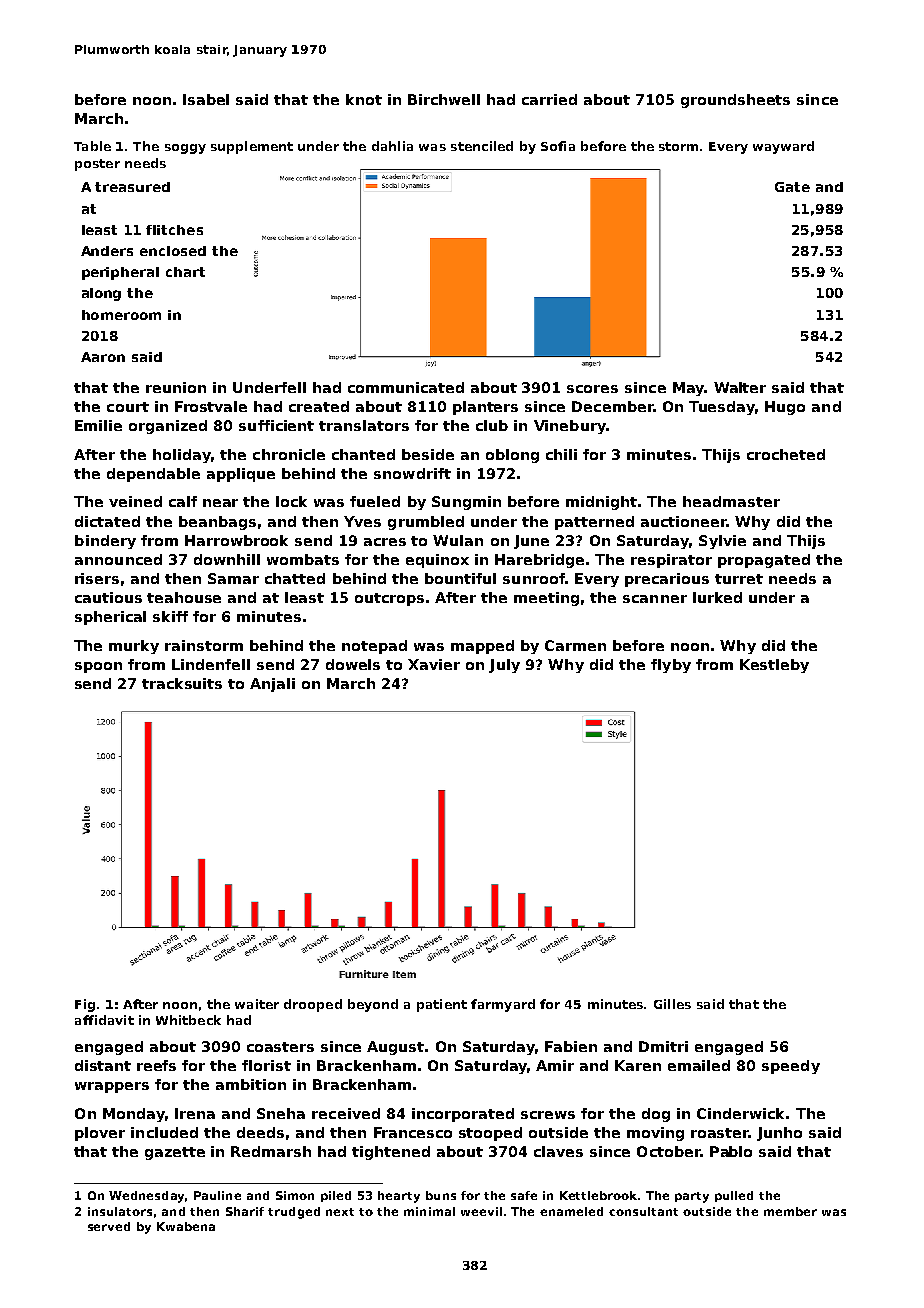  What do you see at coordinates (434, 664) in the screenshot?
I see `Xavier` at bounding box center [434, 664].
